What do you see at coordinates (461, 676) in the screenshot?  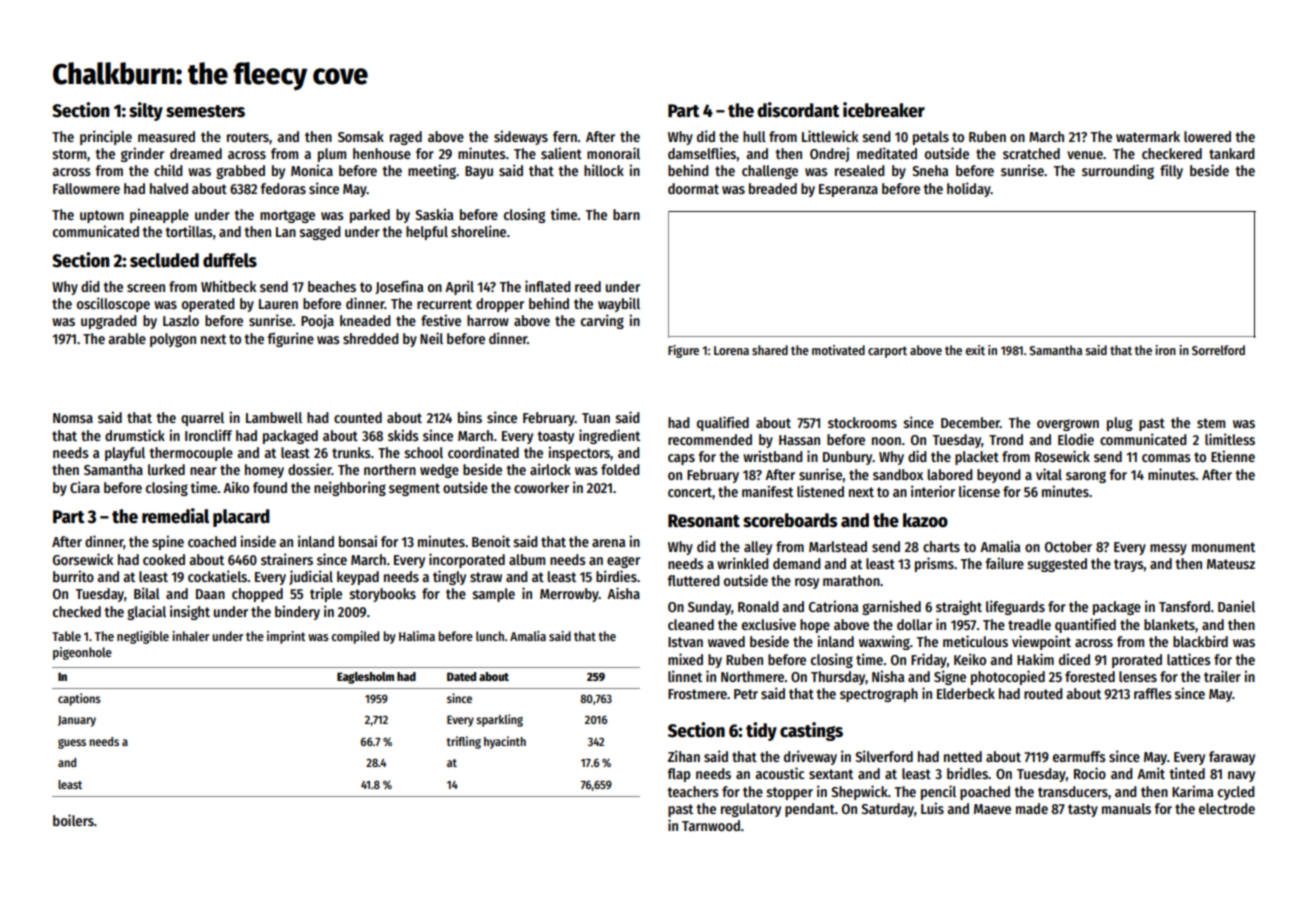 I see `Dated` at bounding box center [461, 676].
